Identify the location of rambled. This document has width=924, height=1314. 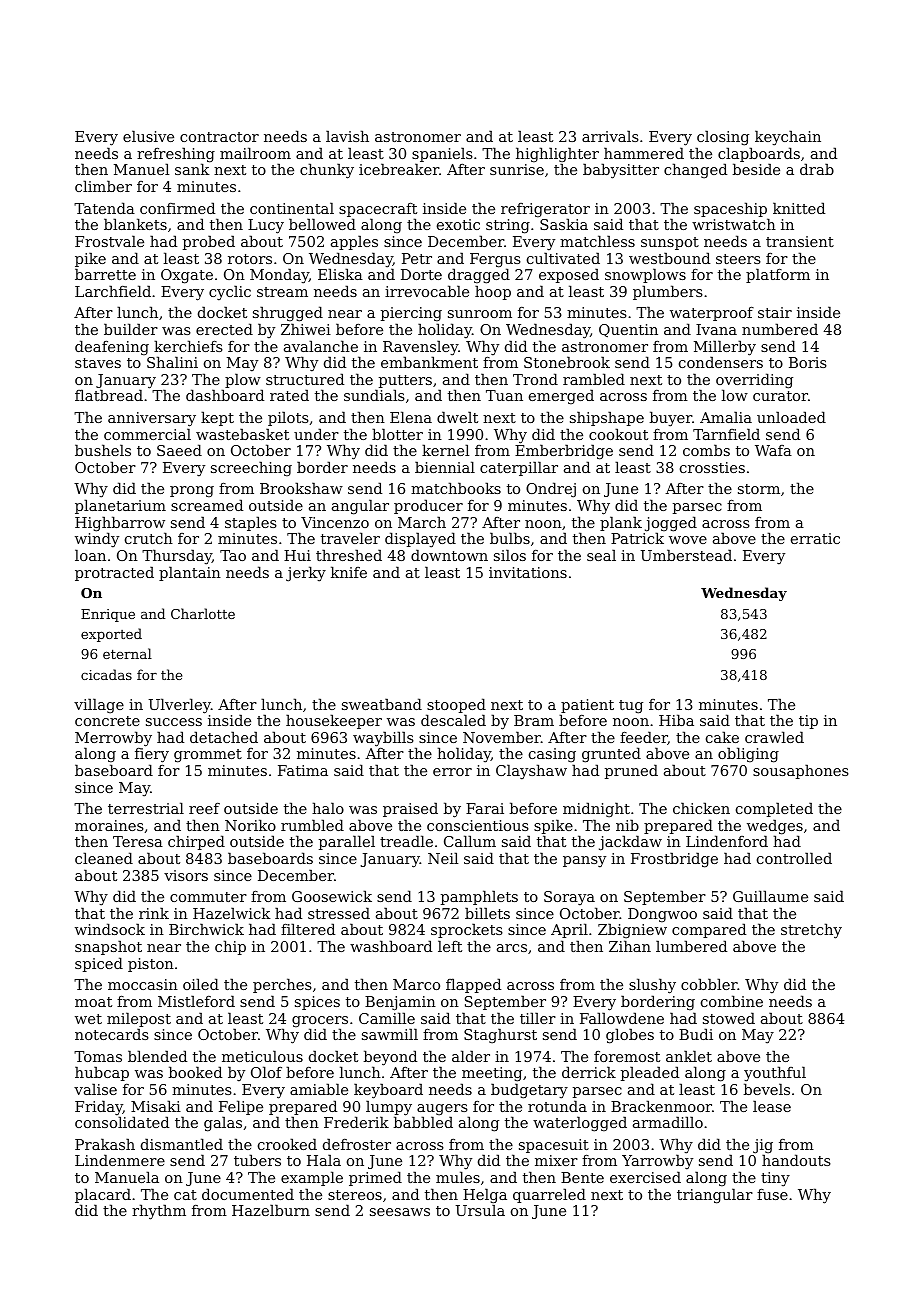
(594, 379).
